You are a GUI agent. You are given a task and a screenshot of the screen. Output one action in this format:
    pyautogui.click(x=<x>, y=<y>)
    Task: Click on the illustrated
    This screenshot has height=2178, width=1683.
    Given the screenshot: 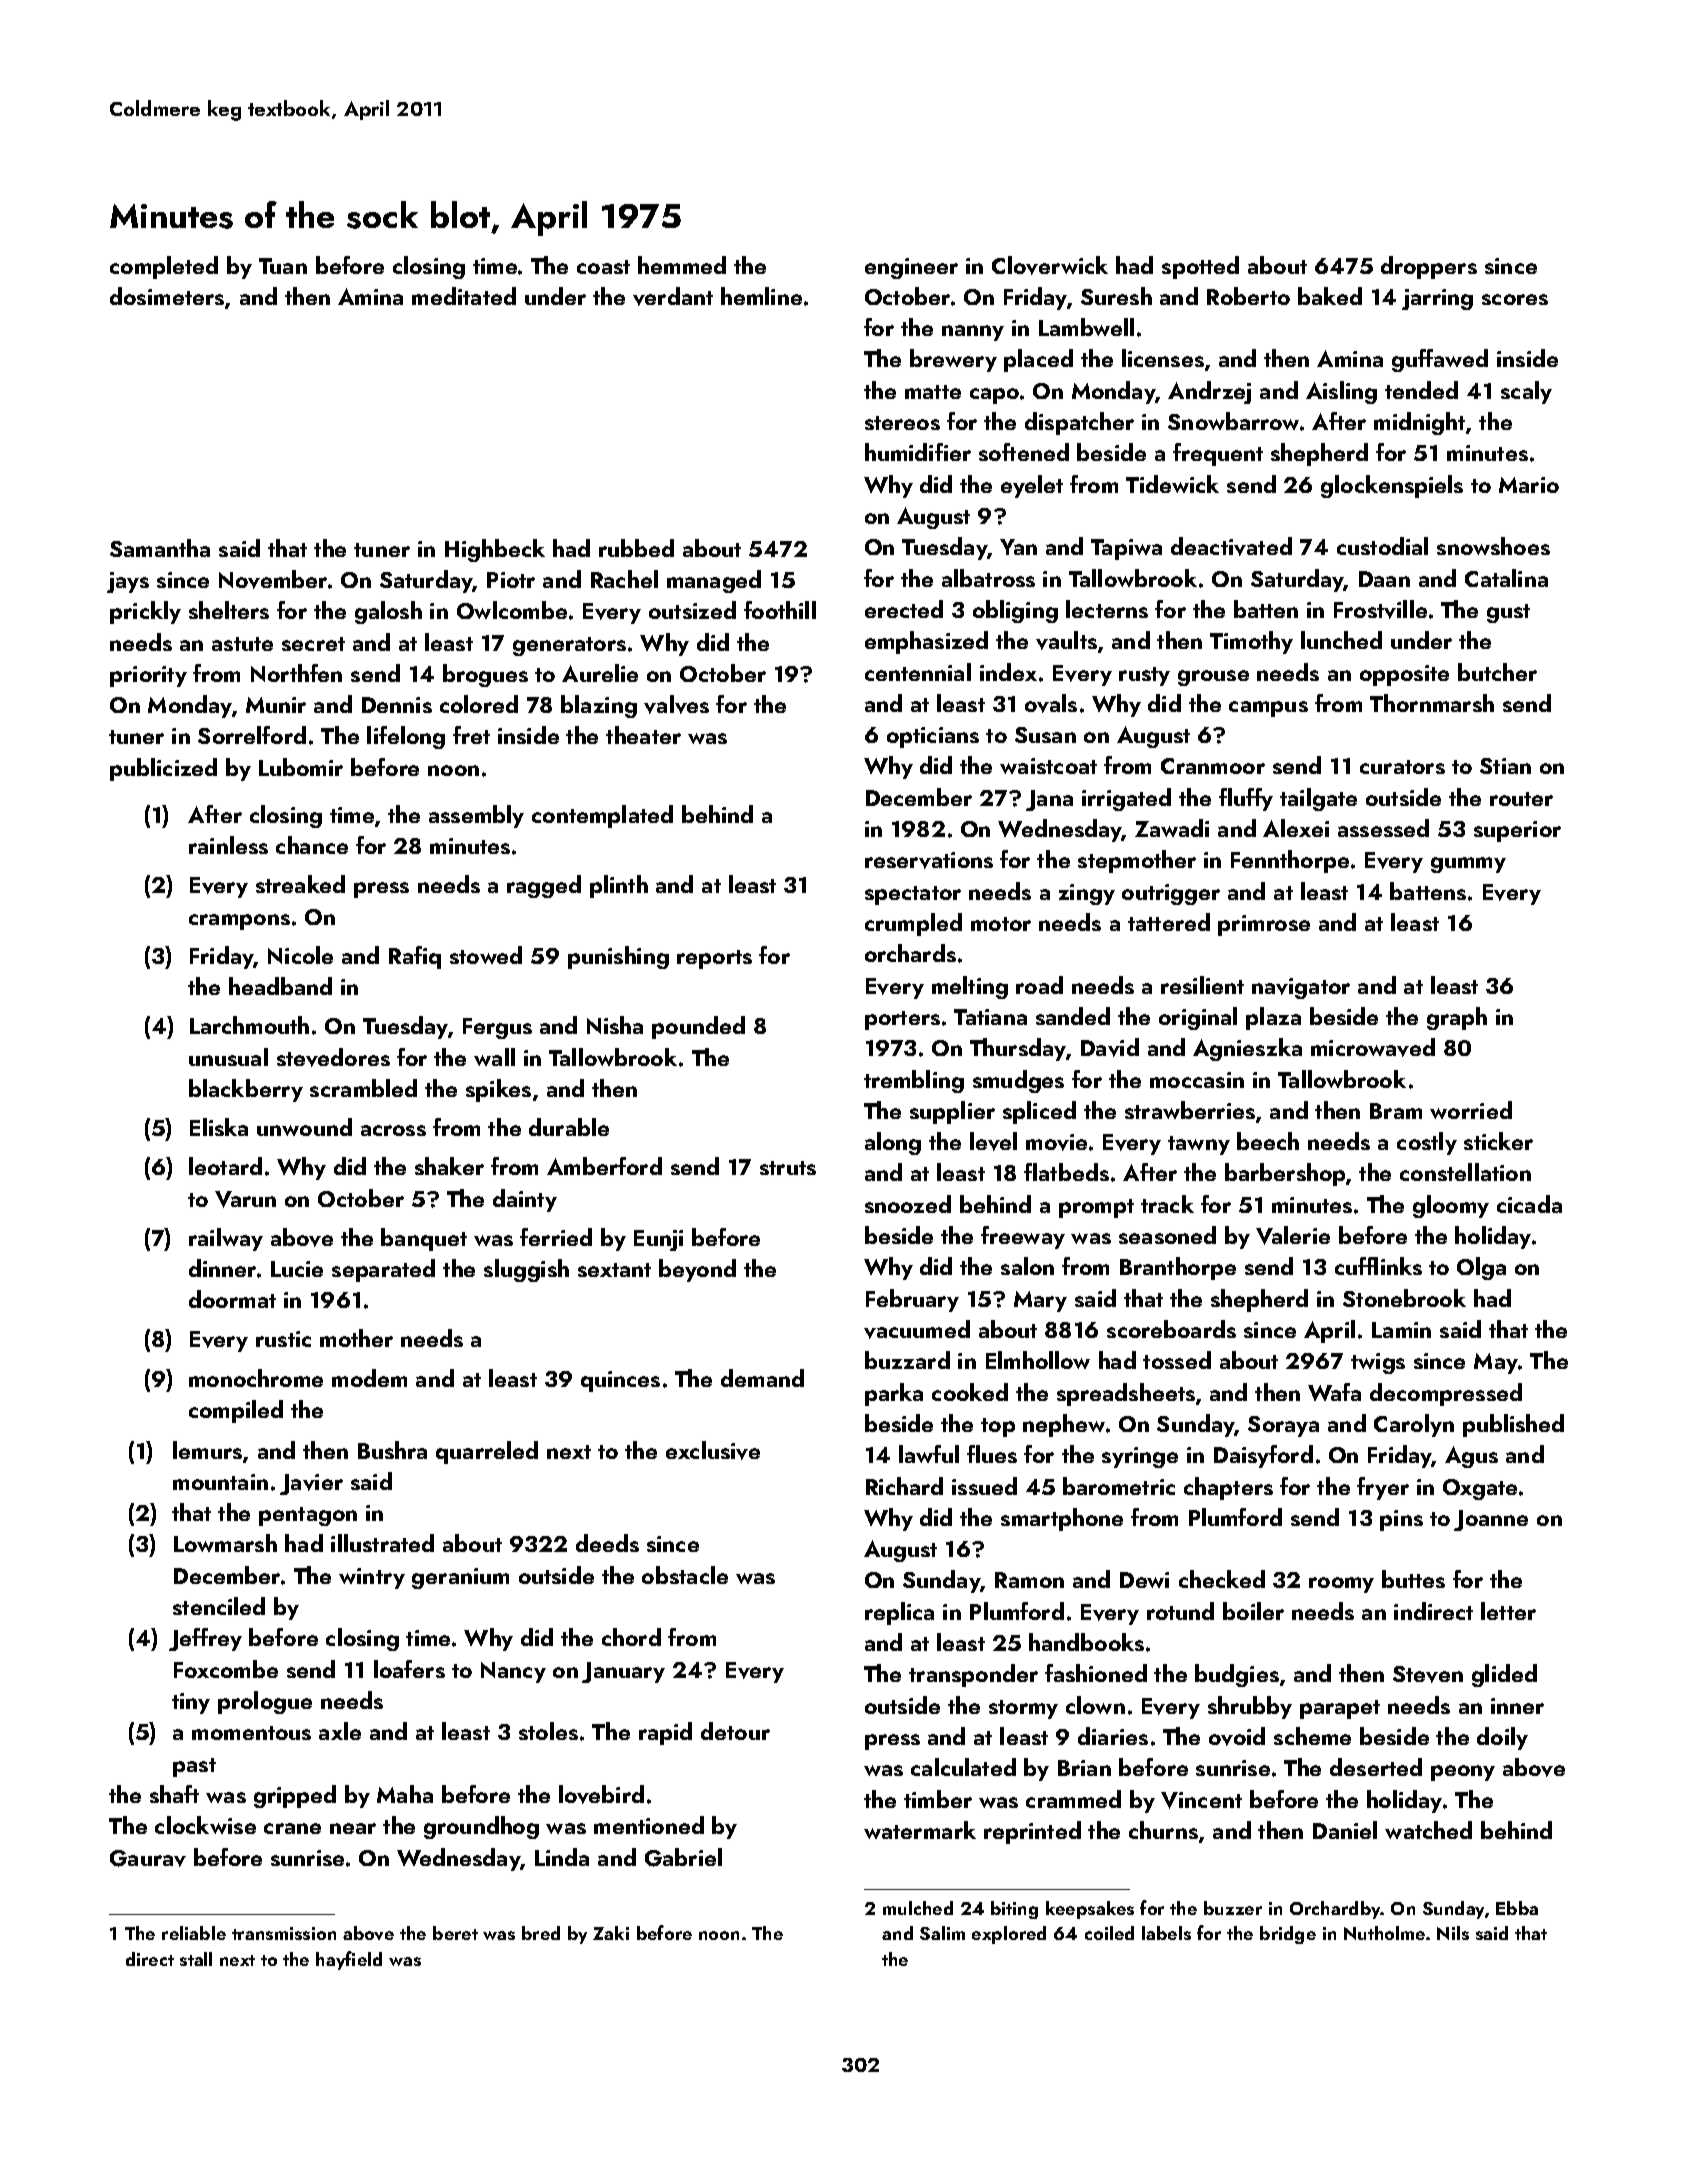 What is the action you would take?
    pyautogui.click(x=382, y=1543)
